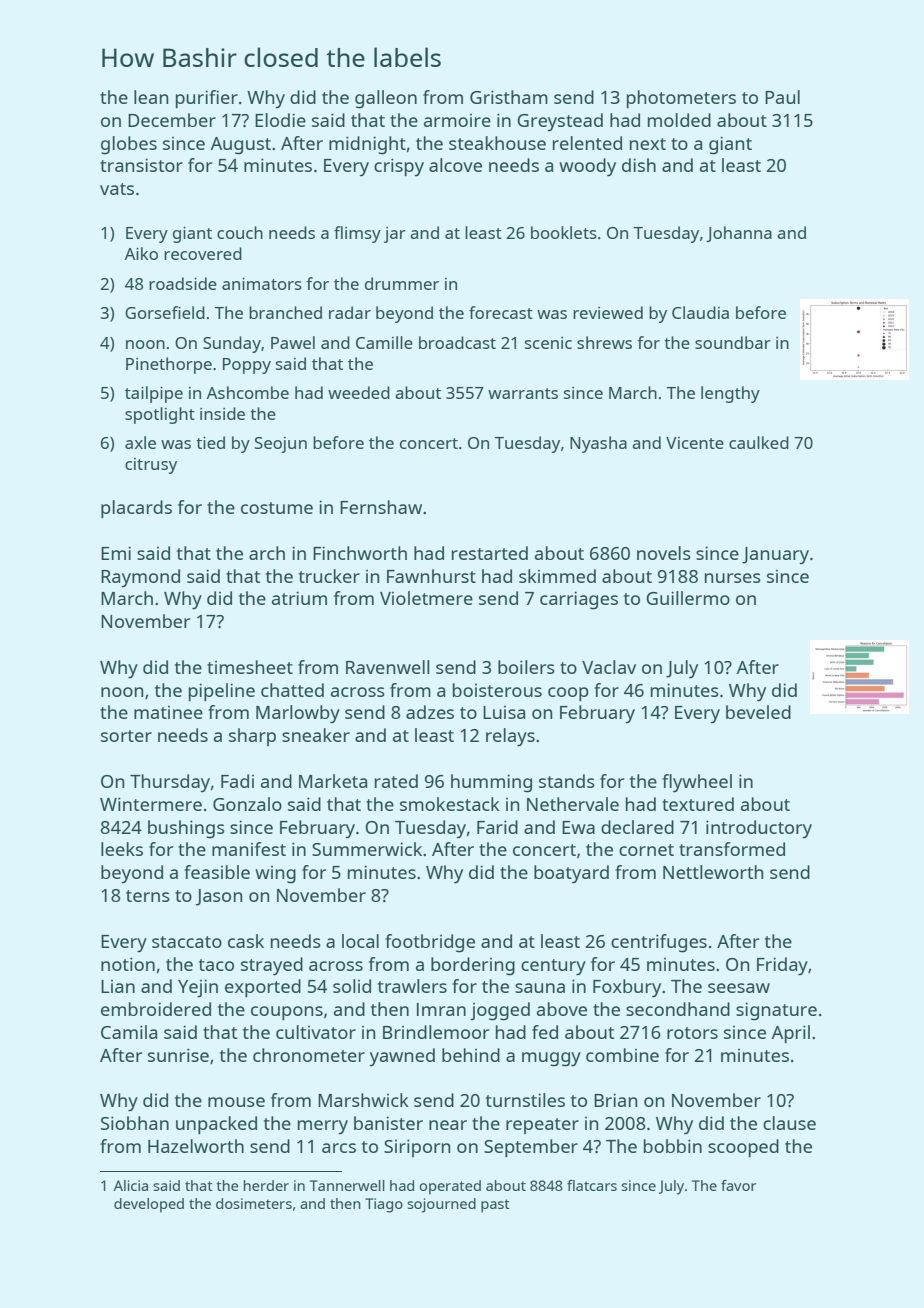 Image resolution: width=924 pixels, height=1308 pixels. Describe the element at coordinates (436, 1032) in the screenshot. I see `Brindlemoor` at that location.
